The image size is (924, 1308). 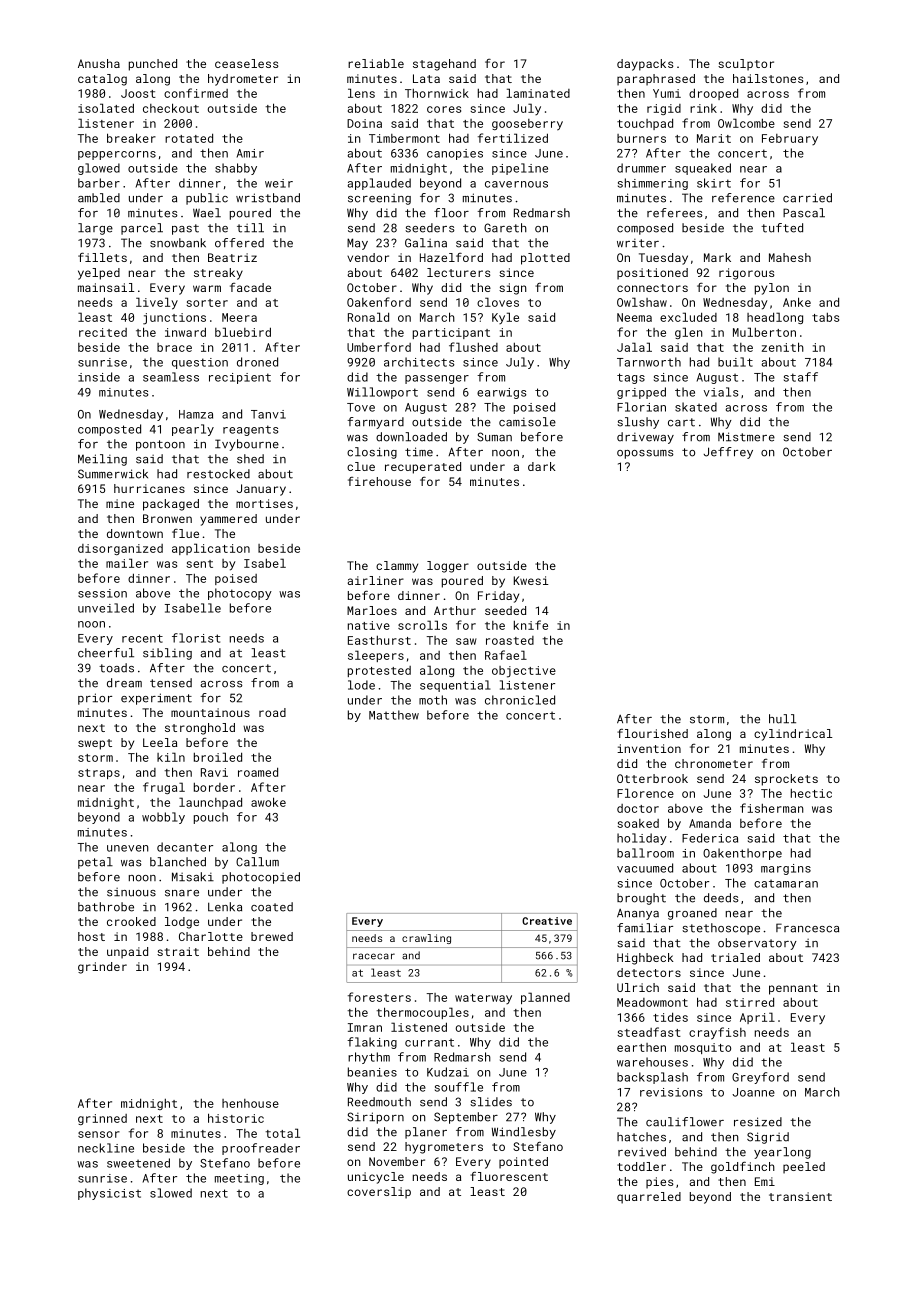 I want to click on Leela, so click(x=160, y=742).
